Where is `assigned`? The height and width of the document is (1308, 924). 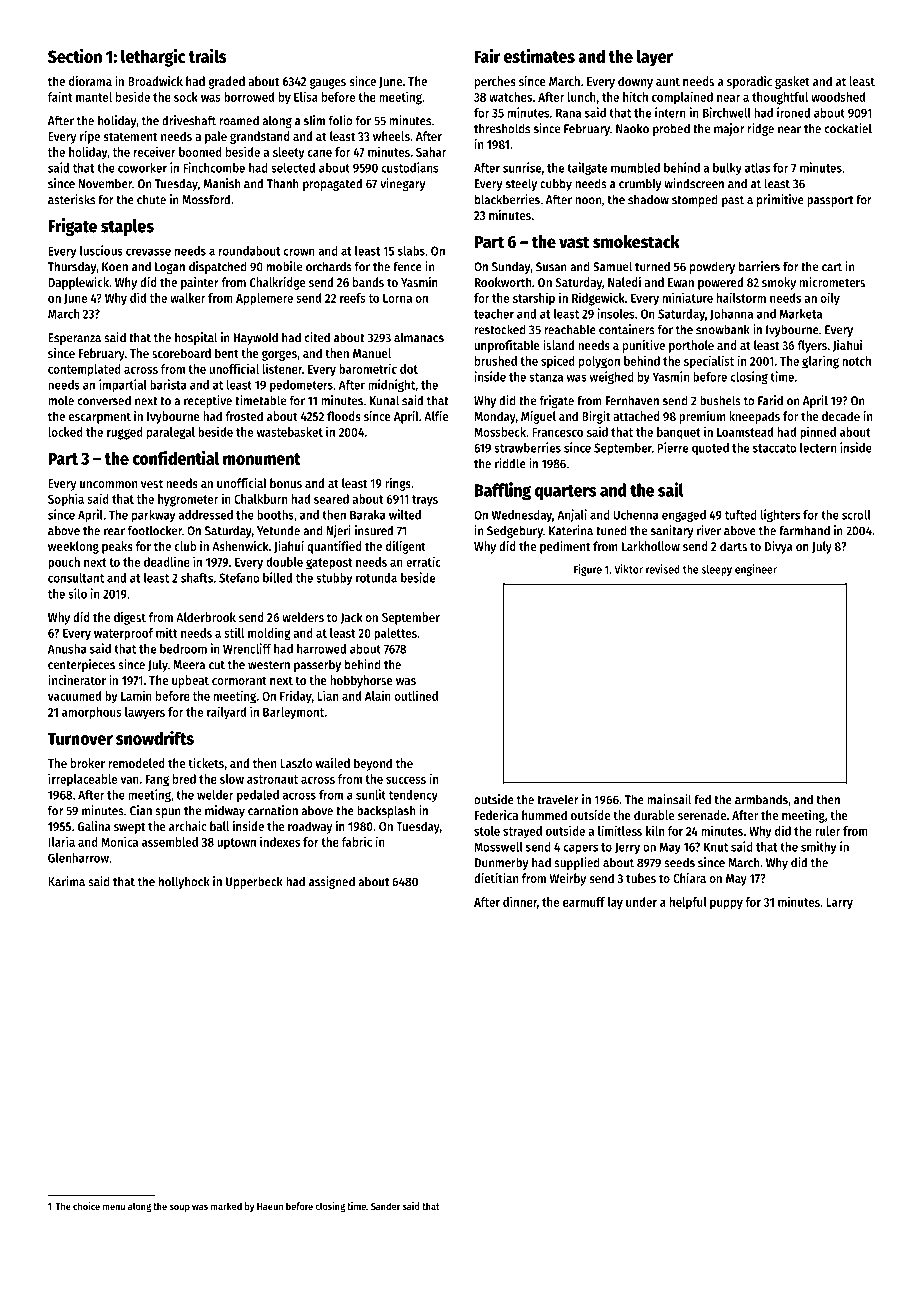
assigned is located at coordinates (332, 882).
